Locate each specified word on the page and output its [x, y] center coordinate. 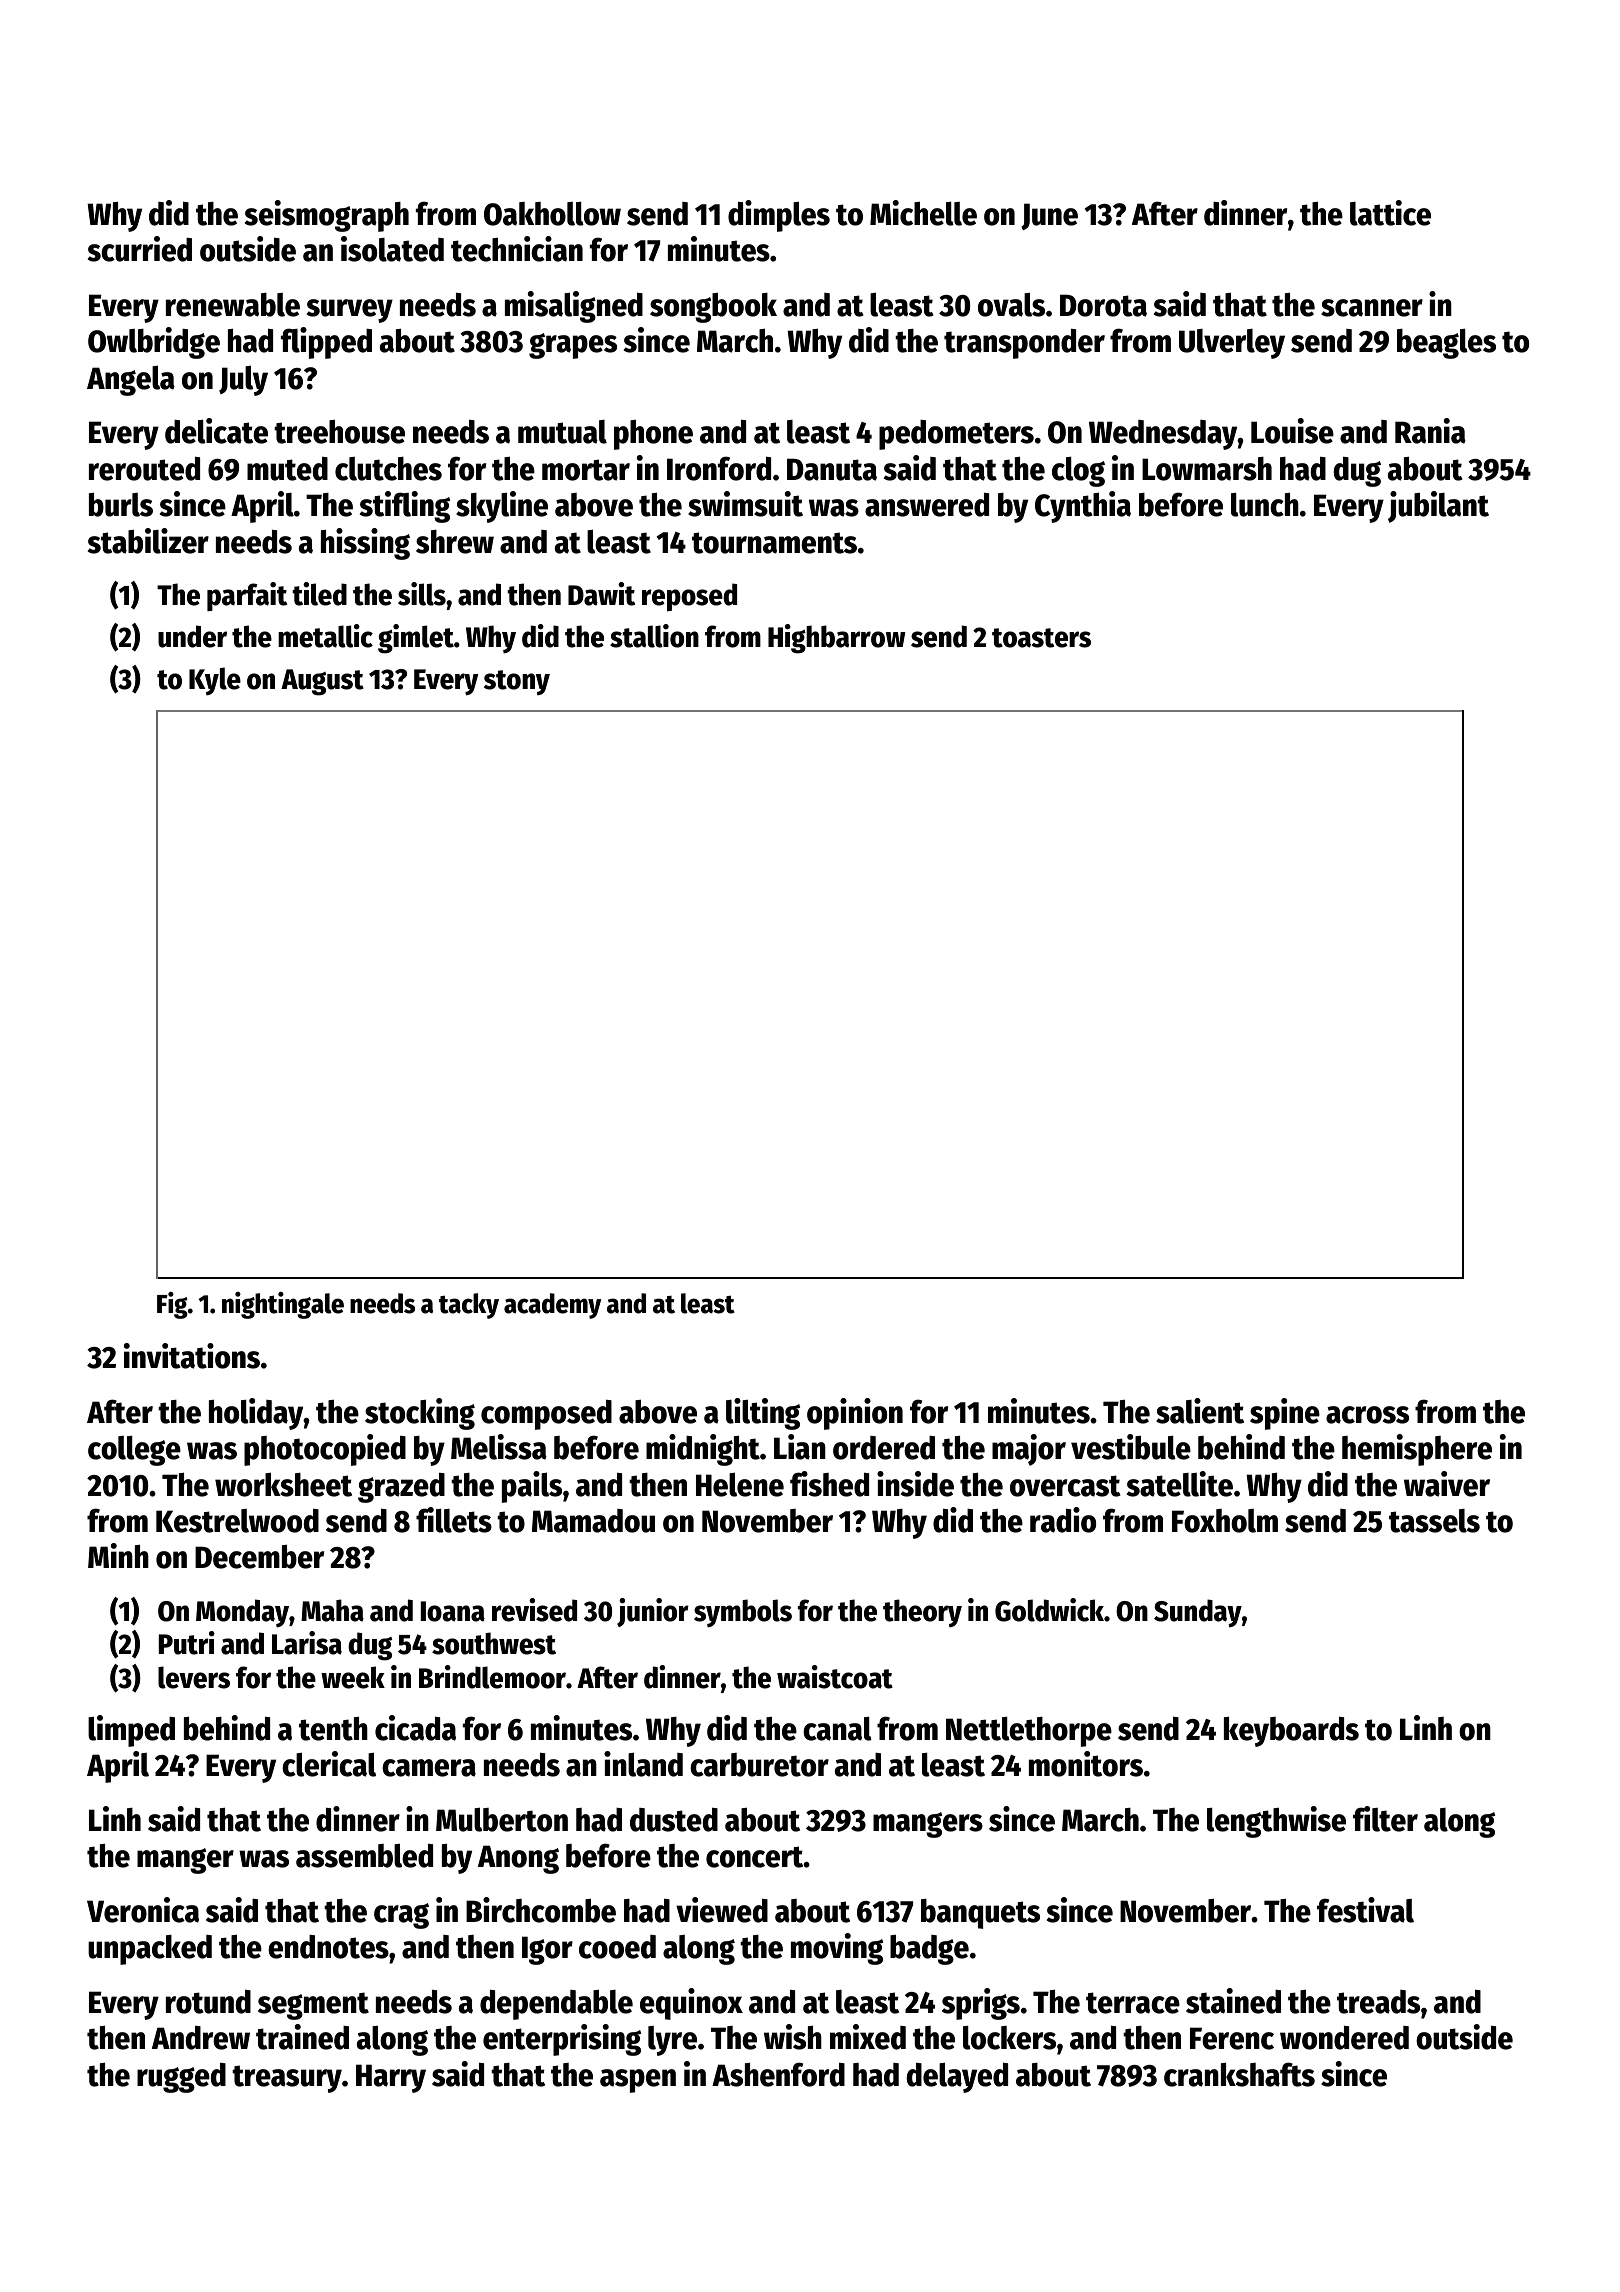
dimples [779, 216]
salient [1200, 1411]
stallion [654, 636]
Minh [118, 1555]
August [322, 682]
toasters [1041, 638]
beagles [1446, 344]
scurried [140, 249]
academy [552, 1306]
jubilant [1438, 507]
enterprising [562, 2040]
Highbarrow [837, 639]
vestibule [1131, 1447]
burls [121, 505]
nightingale [283, 1305]
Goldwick [1049, 1610]
